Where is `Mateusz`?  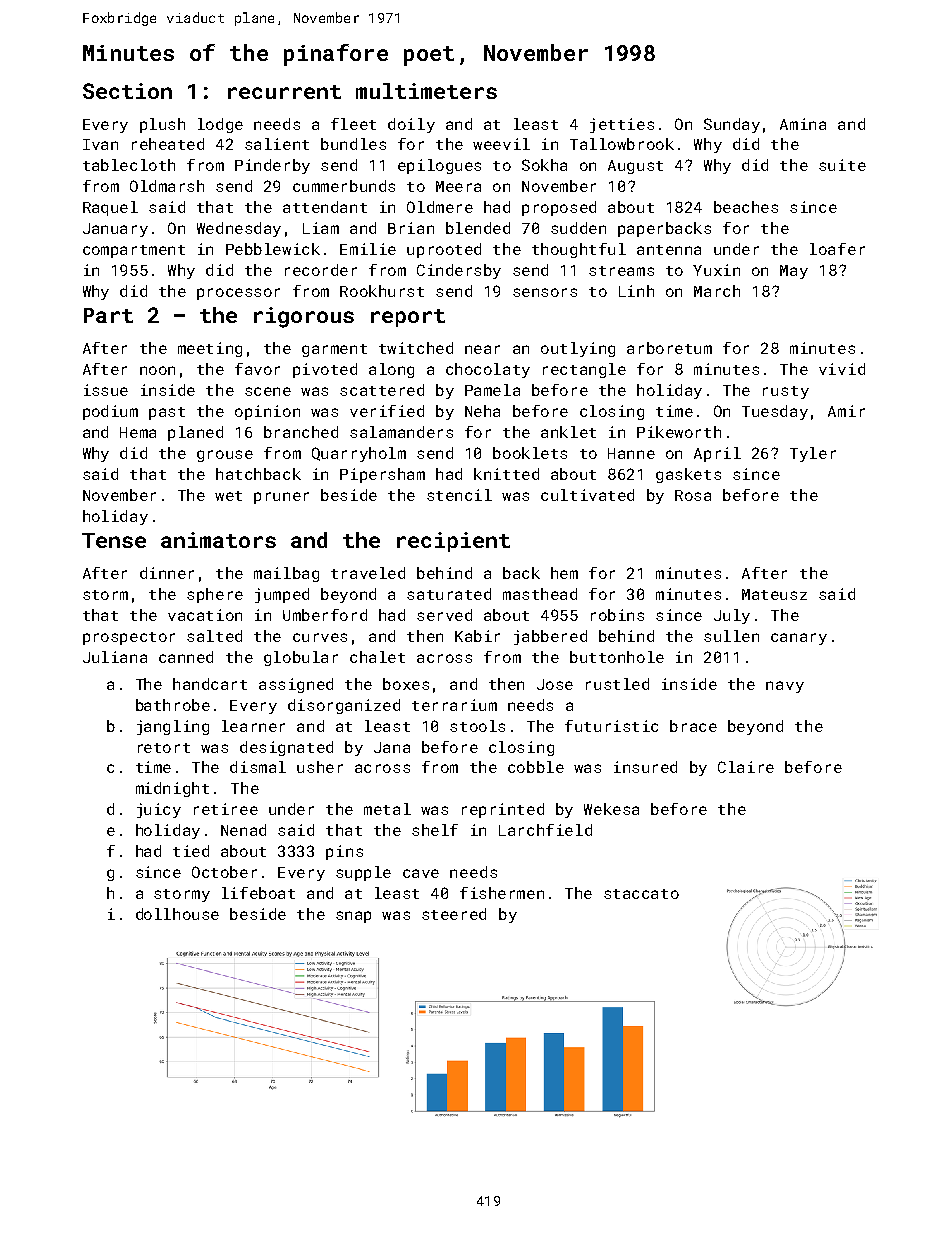
Mateusz is located at coordinates (774, 594).
